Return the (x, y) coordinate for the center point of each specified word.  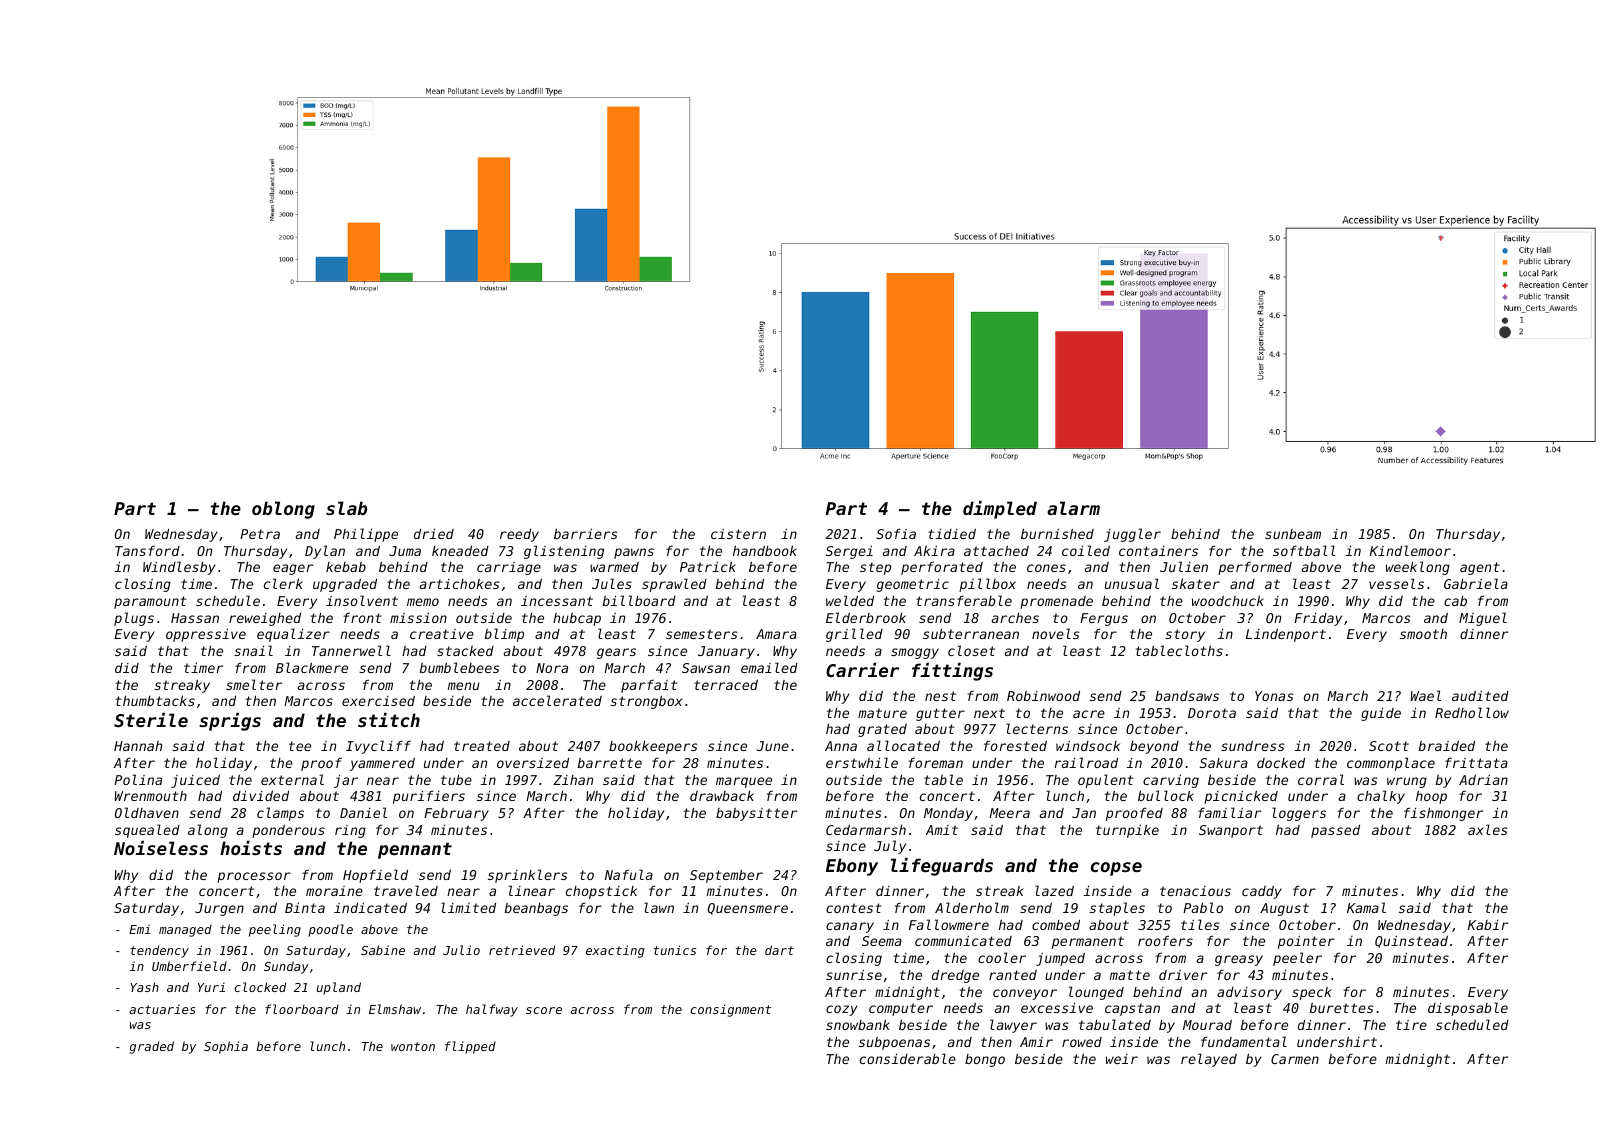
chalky (1381, 797)
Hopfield (375, 876)
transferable (964, 600)
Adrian (1483, 780)
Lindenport (1286, 635)
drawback (722, 796)
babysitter (756, 814)
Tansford (147, 551)
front (362, 618)
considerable (908, 1058)
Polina (138, 779)
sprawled (674, 585)
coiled (1086, 550)
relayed (1209, 1060)
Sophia (226, 1047)
